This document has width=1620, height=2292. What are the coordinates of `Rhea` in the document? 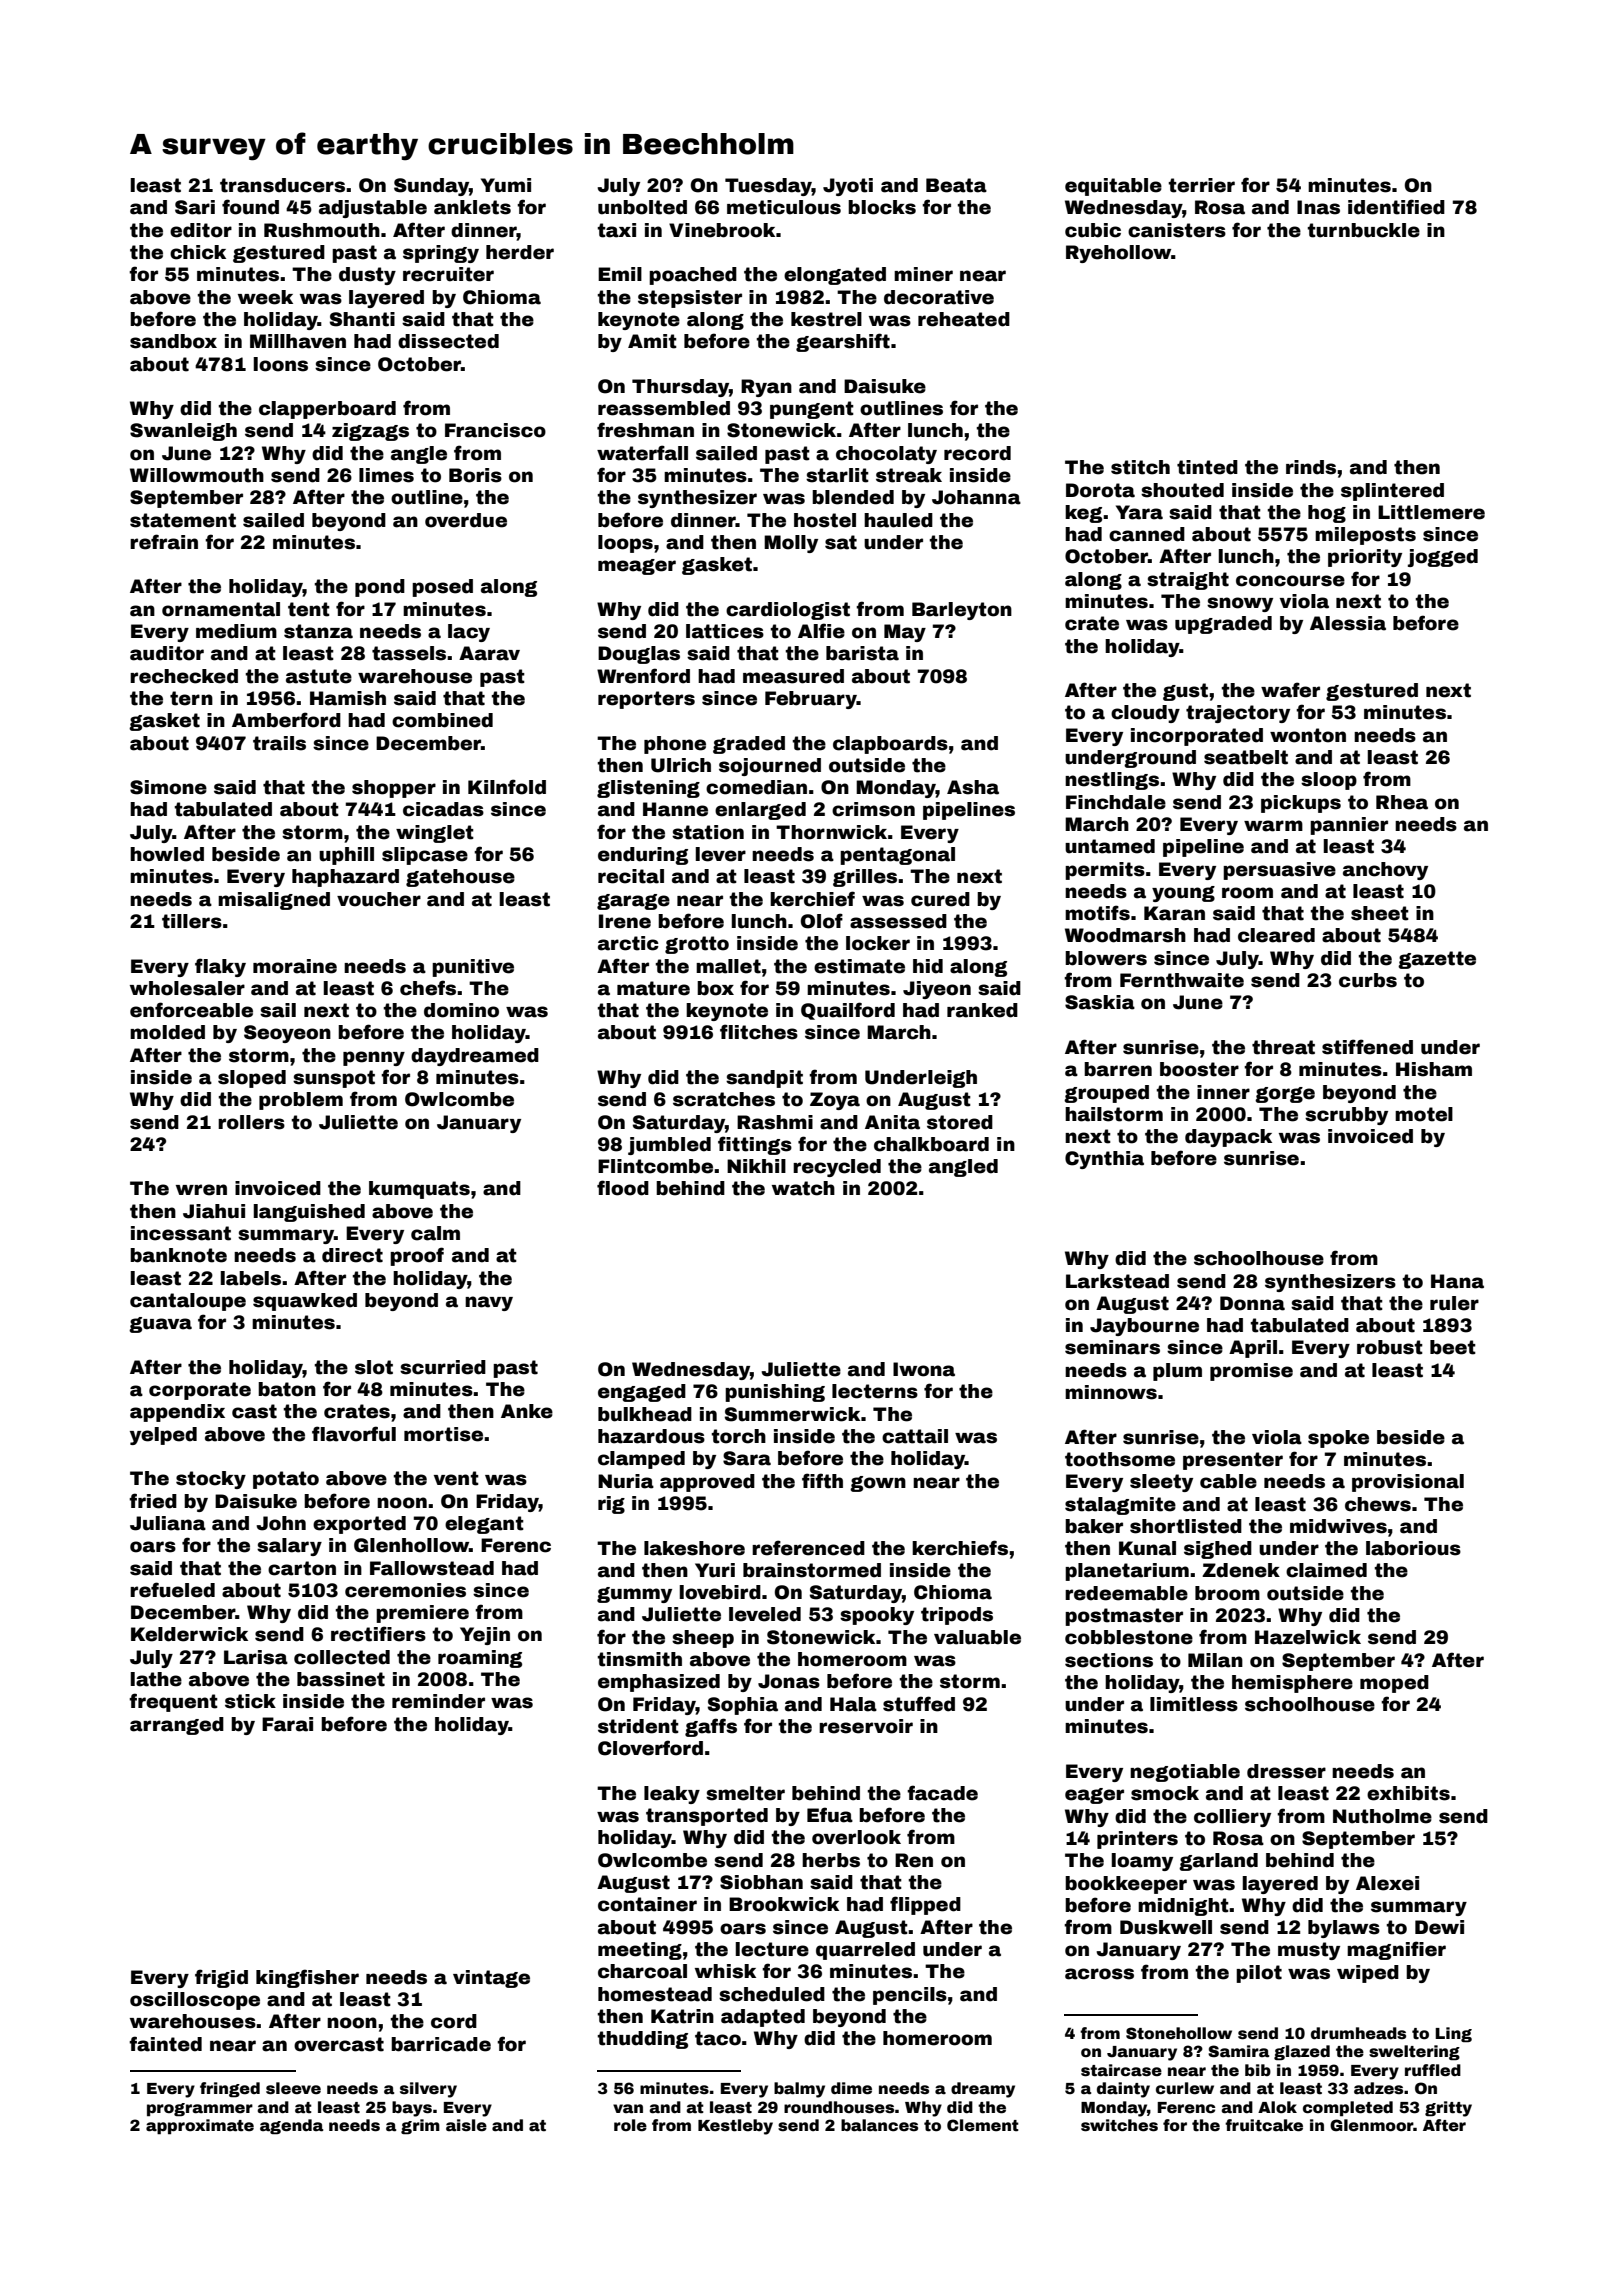 It's located at (1402, 802).
